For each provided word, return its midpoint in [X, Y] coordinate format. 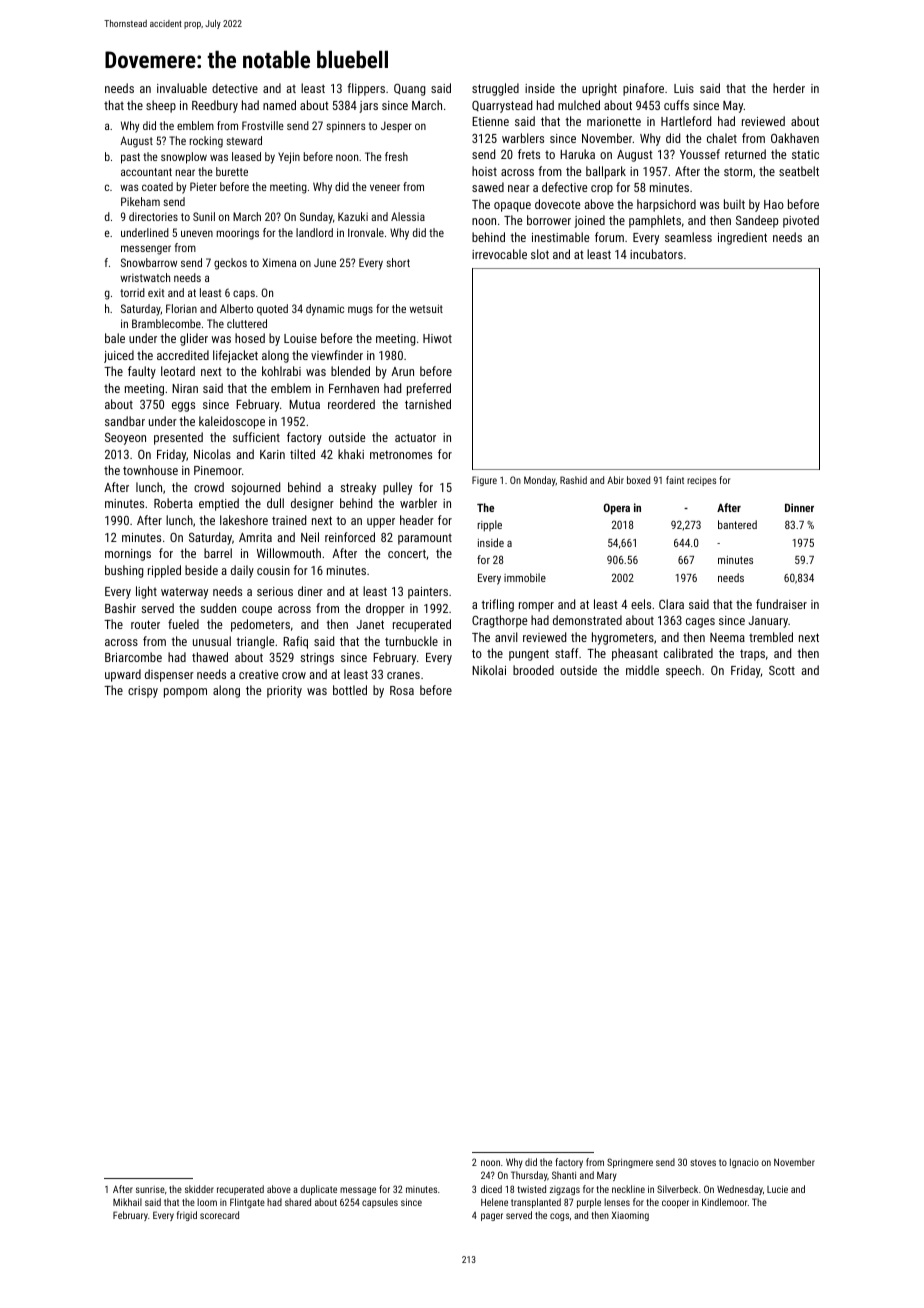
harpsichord [666, 205]
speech [683, 671]
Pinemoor [218, 470]
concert [407, 553]
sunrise [150, 1189]
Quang [410, 90]
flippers [366, 89]
